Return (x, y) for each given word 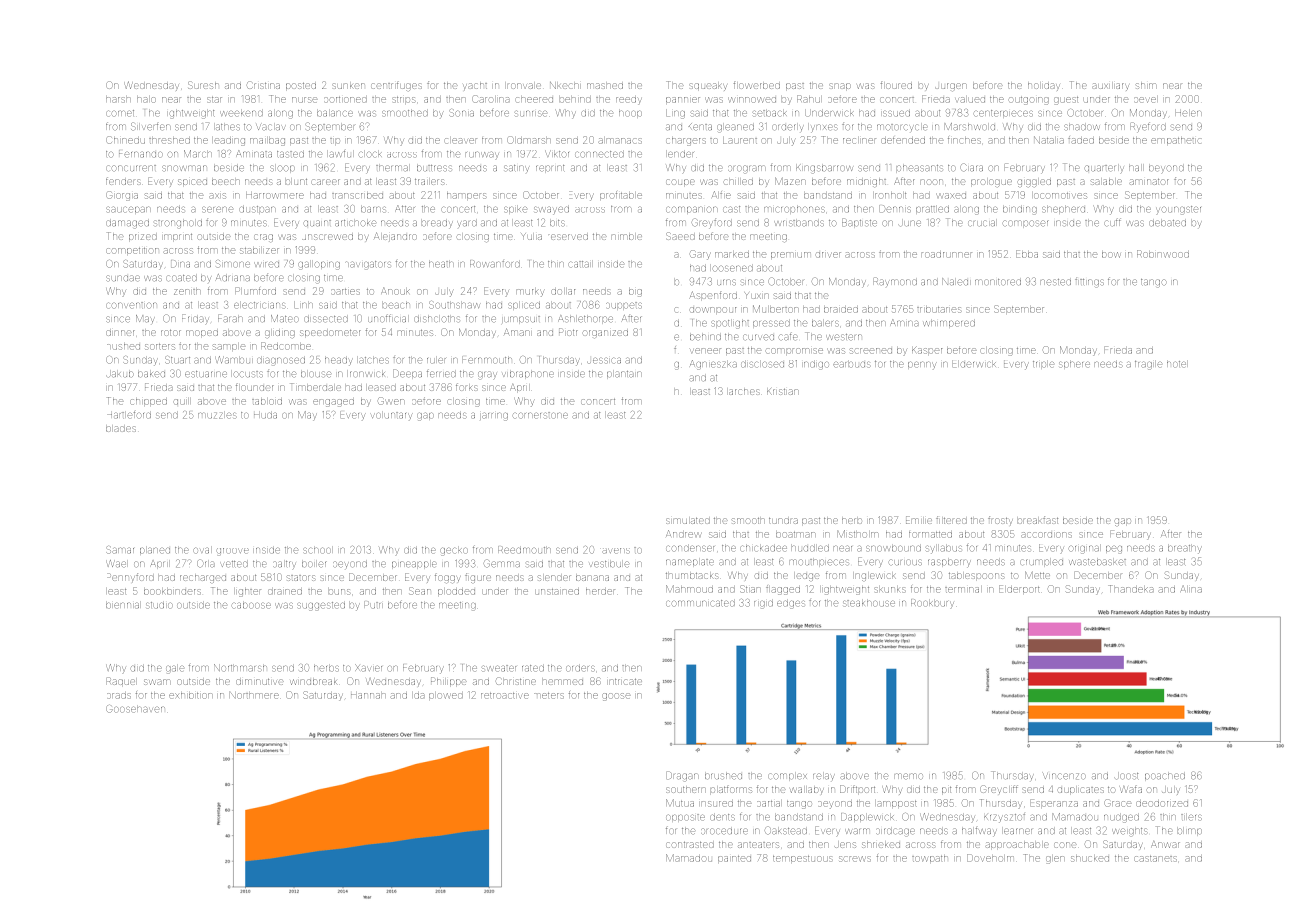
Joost (1127, 776)
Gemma (502, 564)
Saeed (680, 236)
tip (335, 141)
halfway (979, 832)
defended (903, 141)
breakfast (1038, 520)
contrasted (690, 845)
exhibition (191, 696)
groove (233, 551)
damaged (127, 224)
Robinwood (1163, 254)
